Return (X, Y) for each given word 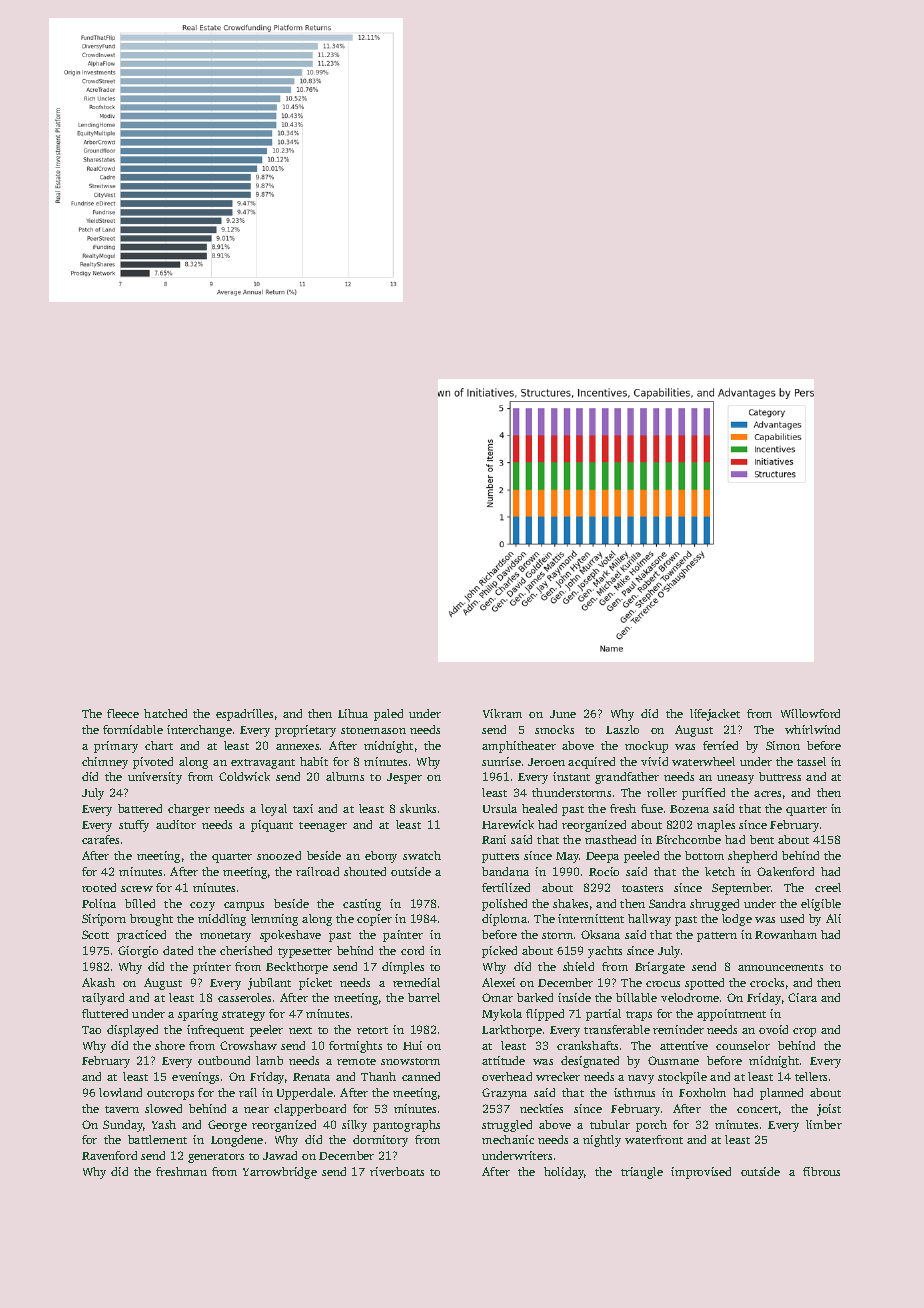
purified (703, 794)
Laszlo (622, 729)
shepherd (752, 857)
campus (244, 906)
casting (362, 905)
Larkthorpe (512, 1031)
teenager (323, 827)
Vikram (502, 713)
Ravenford (109, 1155)
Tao (91, 1030)
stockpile (682, 1078)
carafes (100, 839)
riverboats (397, 1171)
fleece (123, 713)
